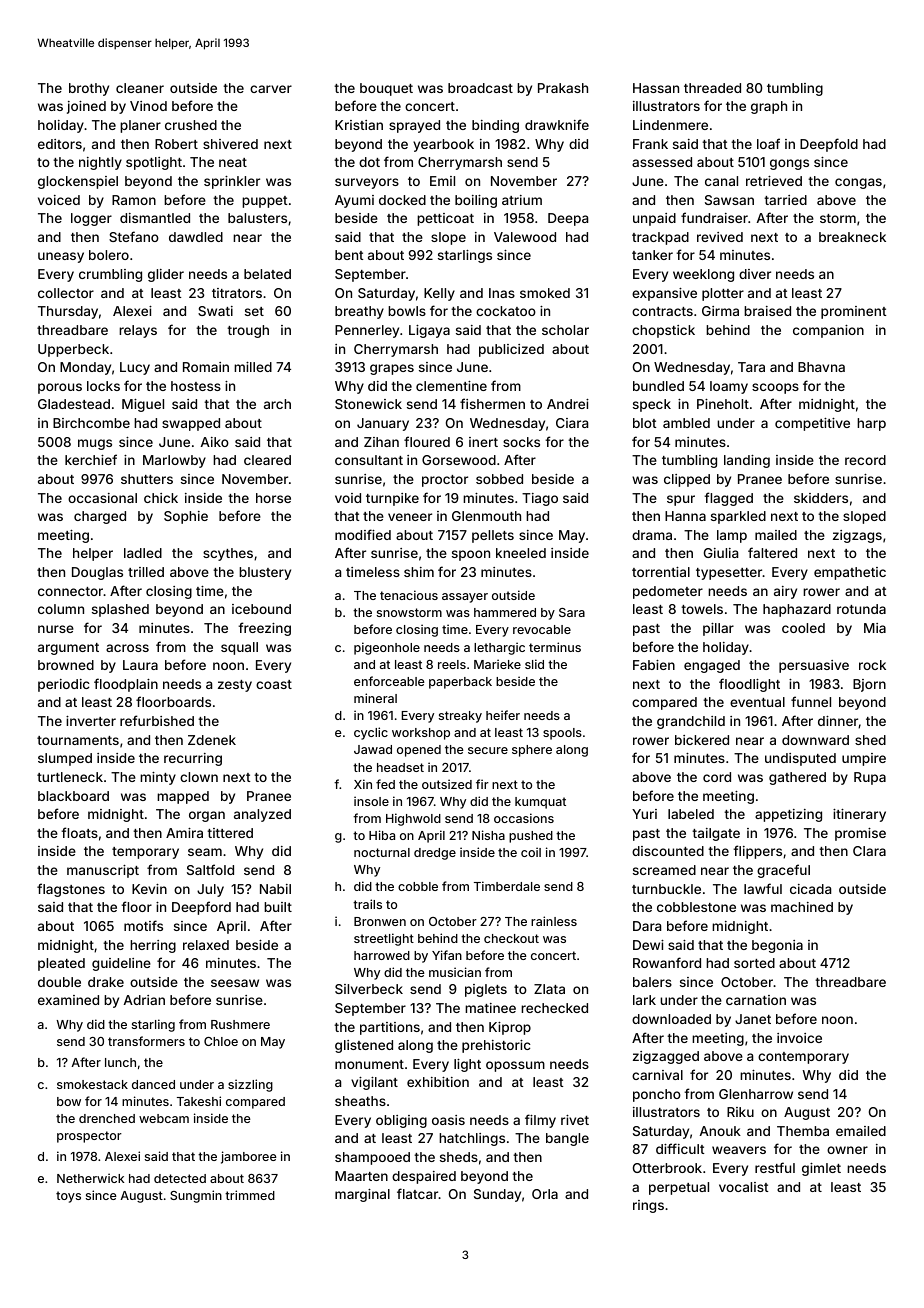 The image size is (924, 1308). What do you see at coordinates (847, 1150) in the screenshot?
I see `owner` at bounding box center [847, 1150].
